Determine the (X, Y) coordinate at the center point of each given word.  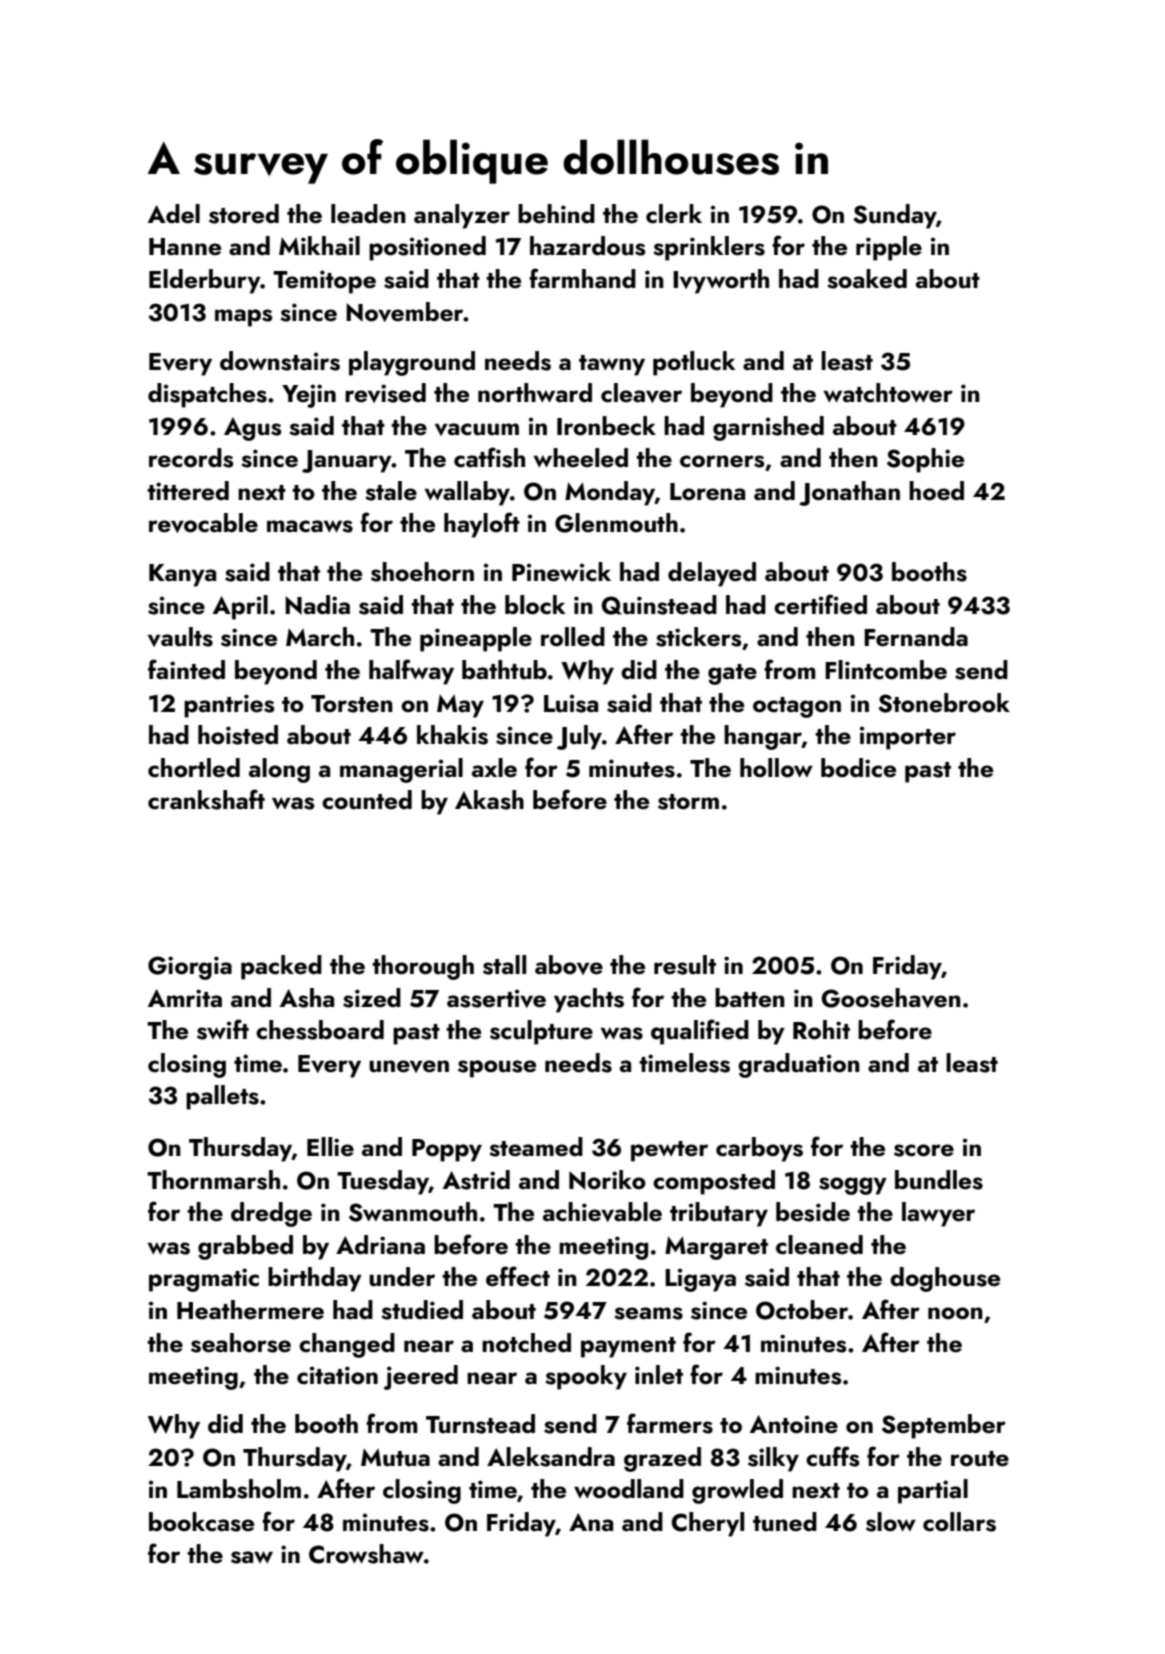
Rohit (821, 1030)
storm (688, 802)
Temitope (324, 282)
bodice (858, 768)
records (191, 458)
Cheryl (707, 1524)
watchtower (888, 393)
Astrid (476, 1180)
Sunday (894, 216)
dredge (271, 1214)
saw (252, 1557)
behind (556, 214)
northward (535, 393)
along (279, 770)
